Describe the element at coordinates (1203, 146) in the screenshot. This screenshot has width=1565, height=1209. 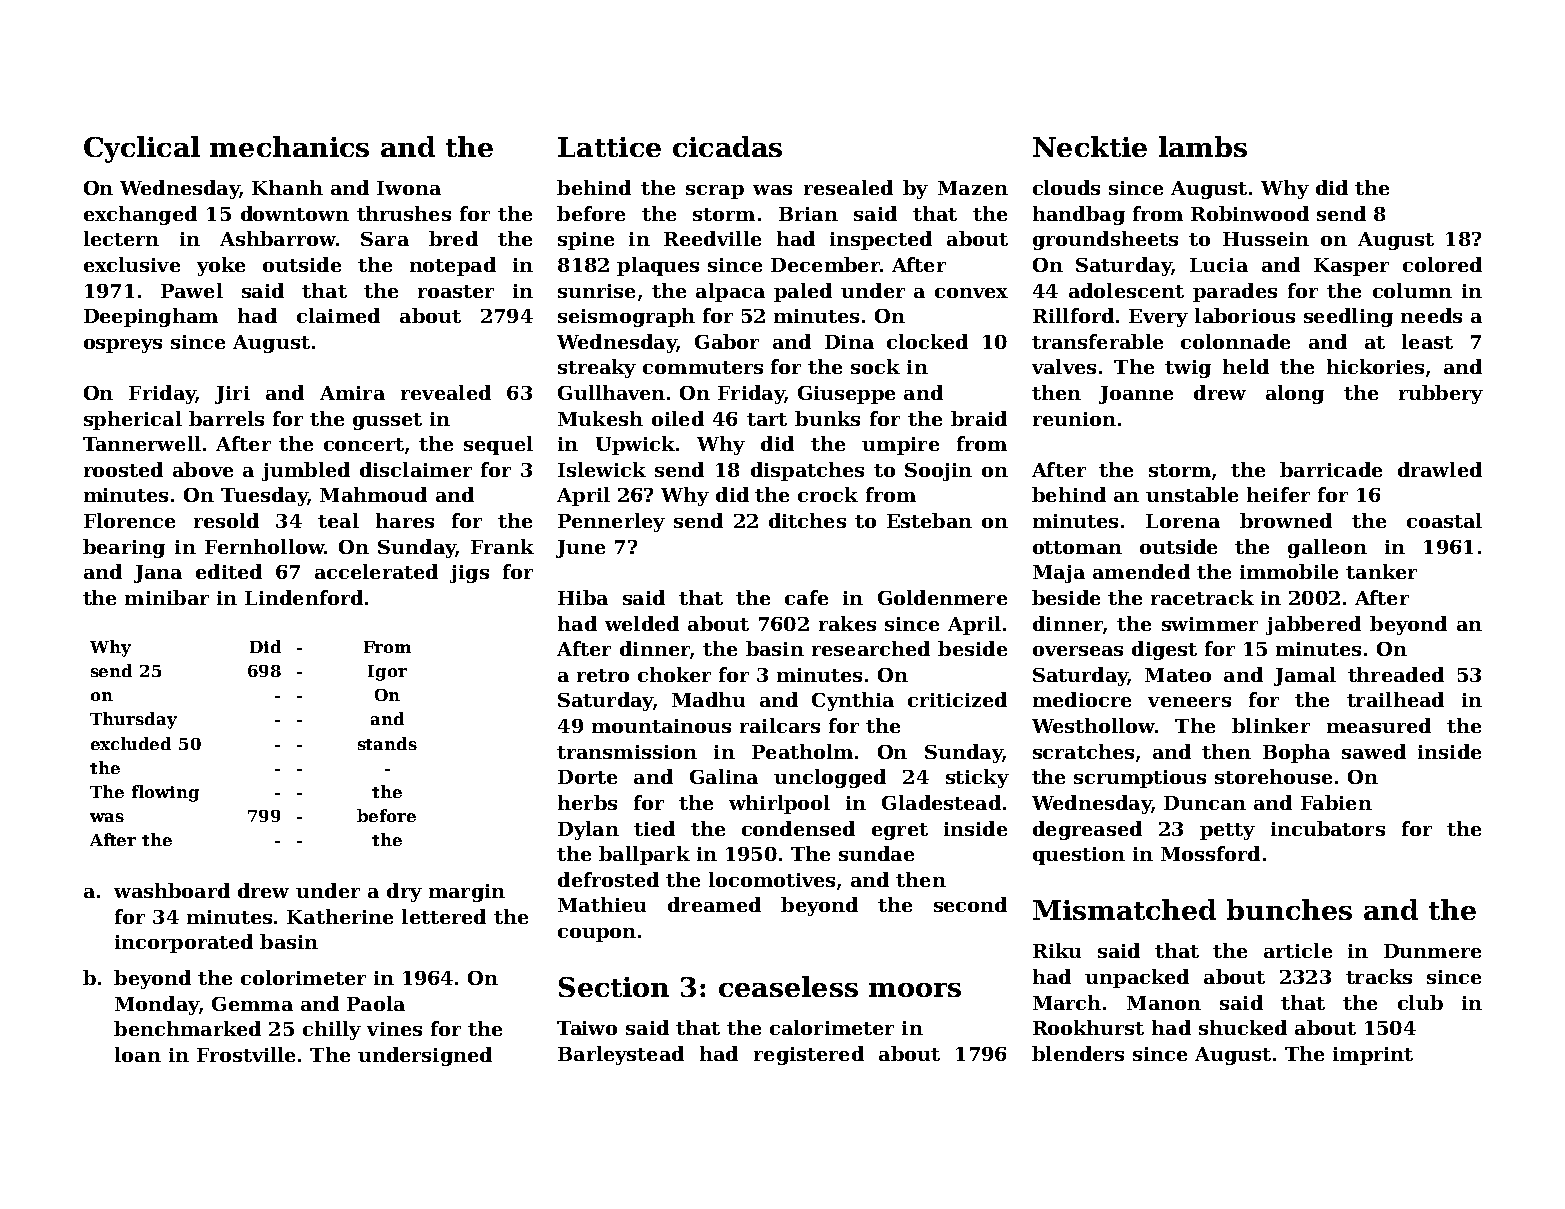
I see `lambs` at that location.
